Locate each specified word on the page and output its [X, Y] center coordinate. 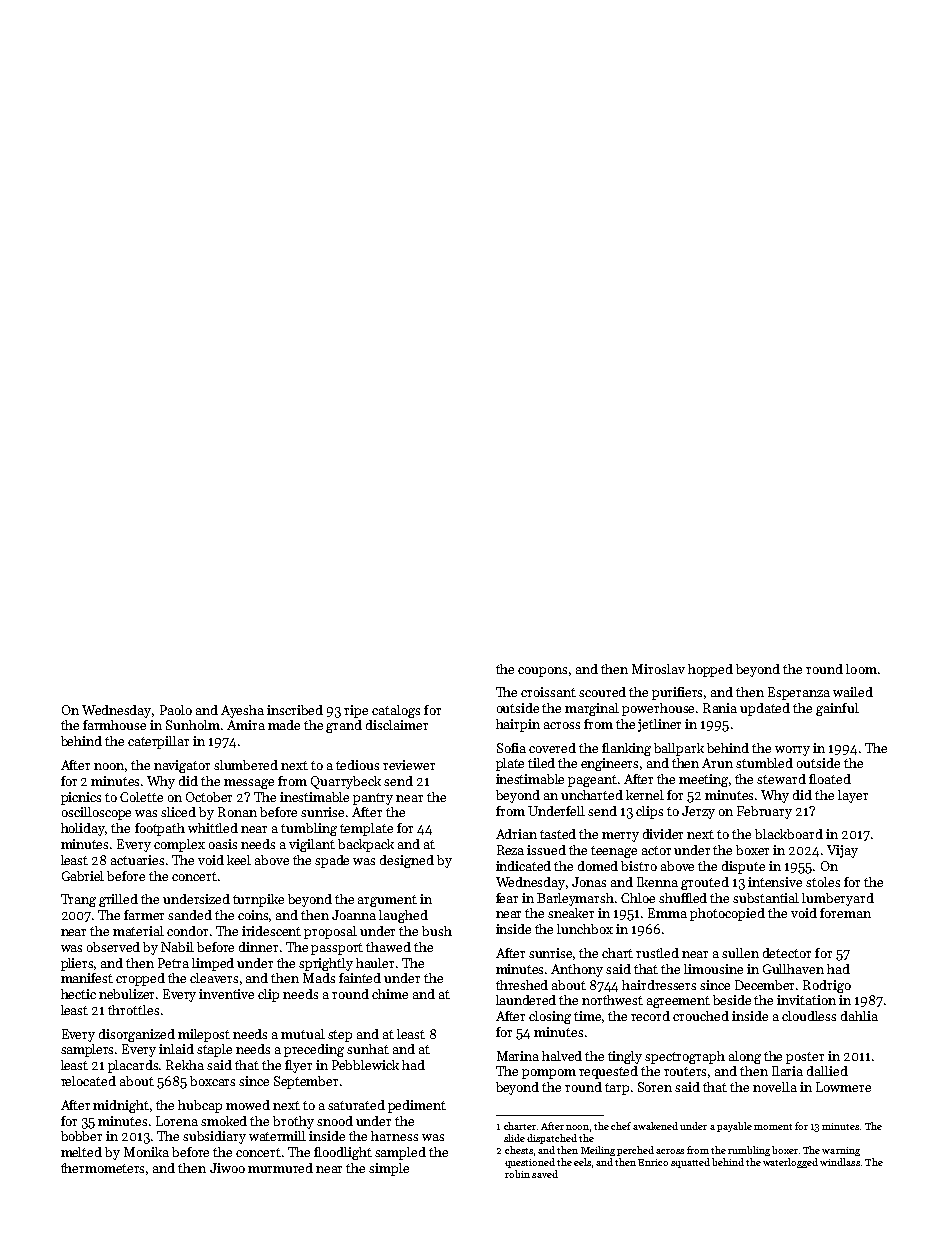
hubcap [200, 1106]
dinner [258, 947]
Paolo [176, 710]
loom [861, 669]
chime [390, 994]
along [745, 1057]
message [249, 784]
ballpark [679, 749]
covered [552, 748]
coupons [542, 672]
